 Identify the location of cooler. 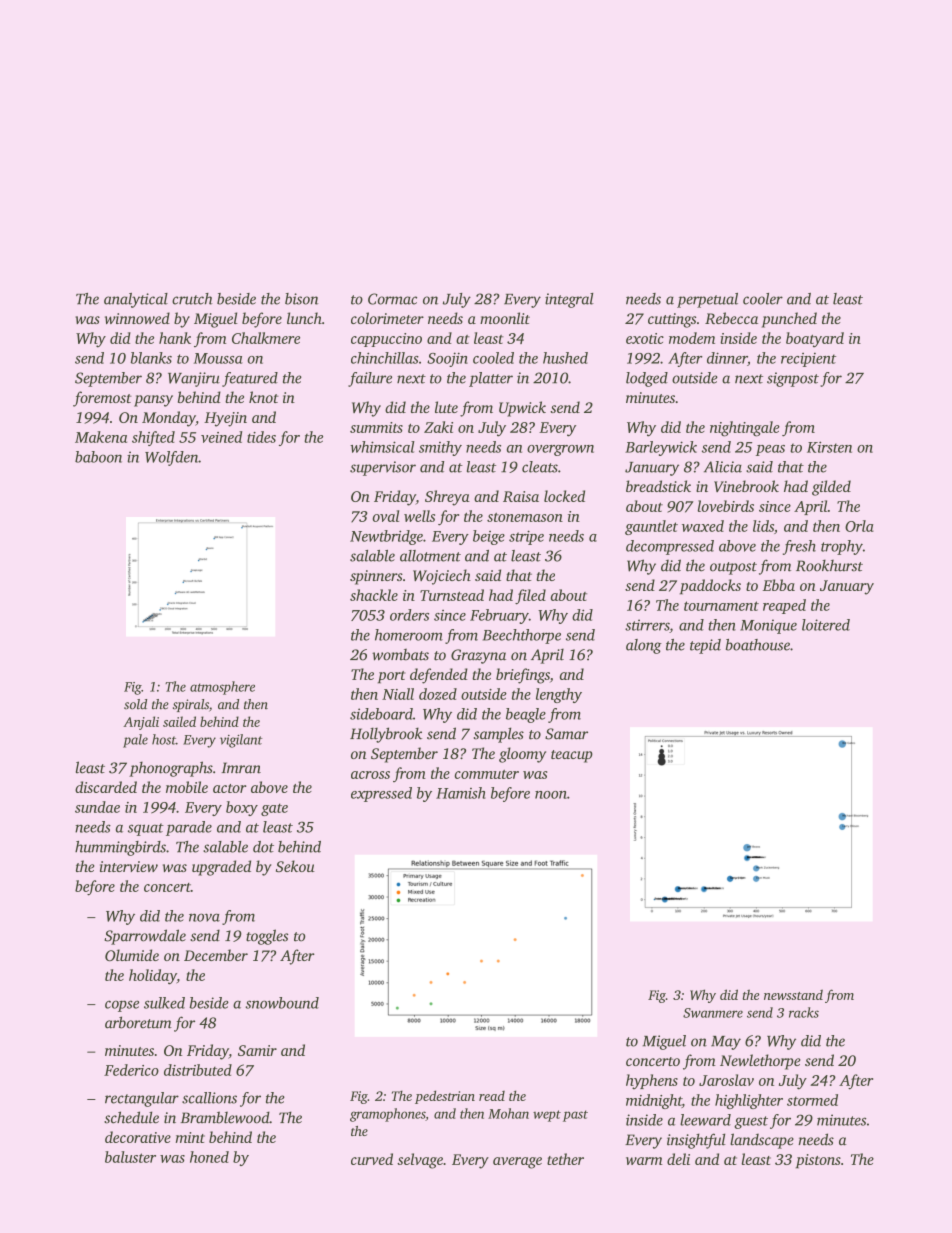
(763, 299).
